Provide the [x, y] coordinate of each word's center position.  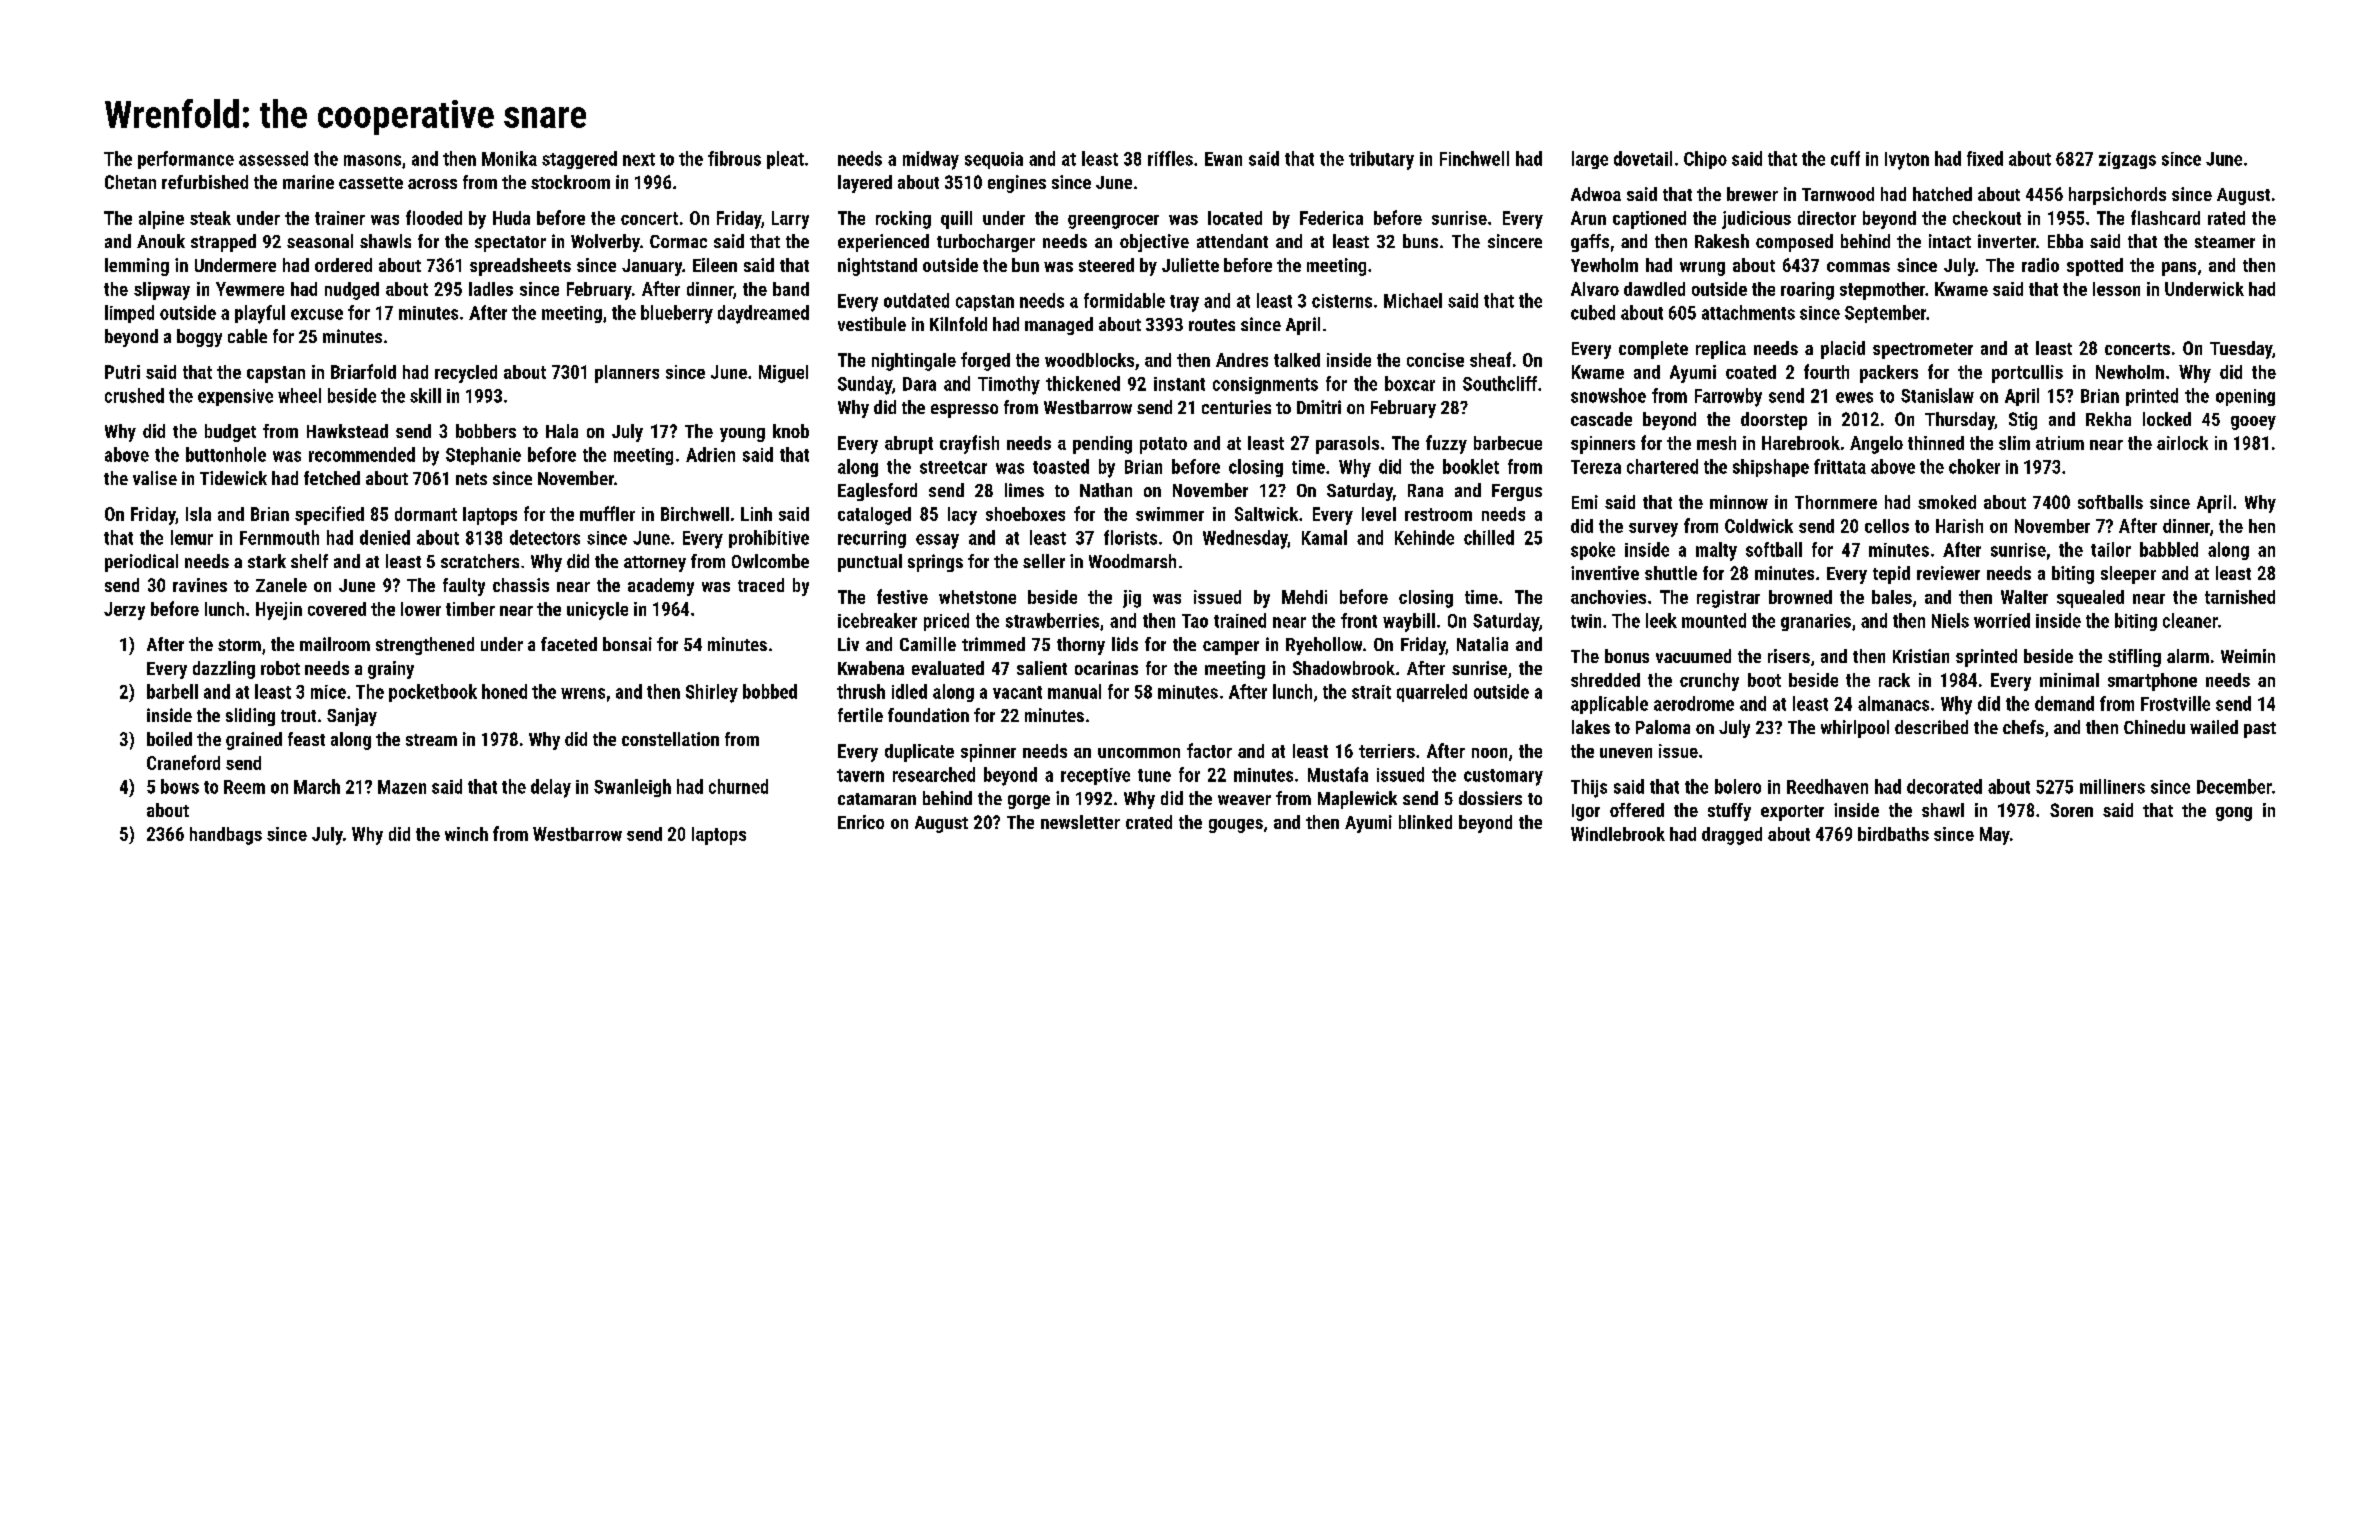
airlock [2182, 443]
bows [180, 786]
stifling [2134, 658]
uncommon [1139, 753]
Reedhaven [1827, 786]
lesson [2116, 289]
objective [1154, 243]
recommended [362, 454]
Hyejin [279, 611]
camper [1231, 648]
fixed [1985, 158]
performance [186, 160]
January [652, 267]
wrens [583, 693]
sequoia [994, 160]
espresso [964, 411]
